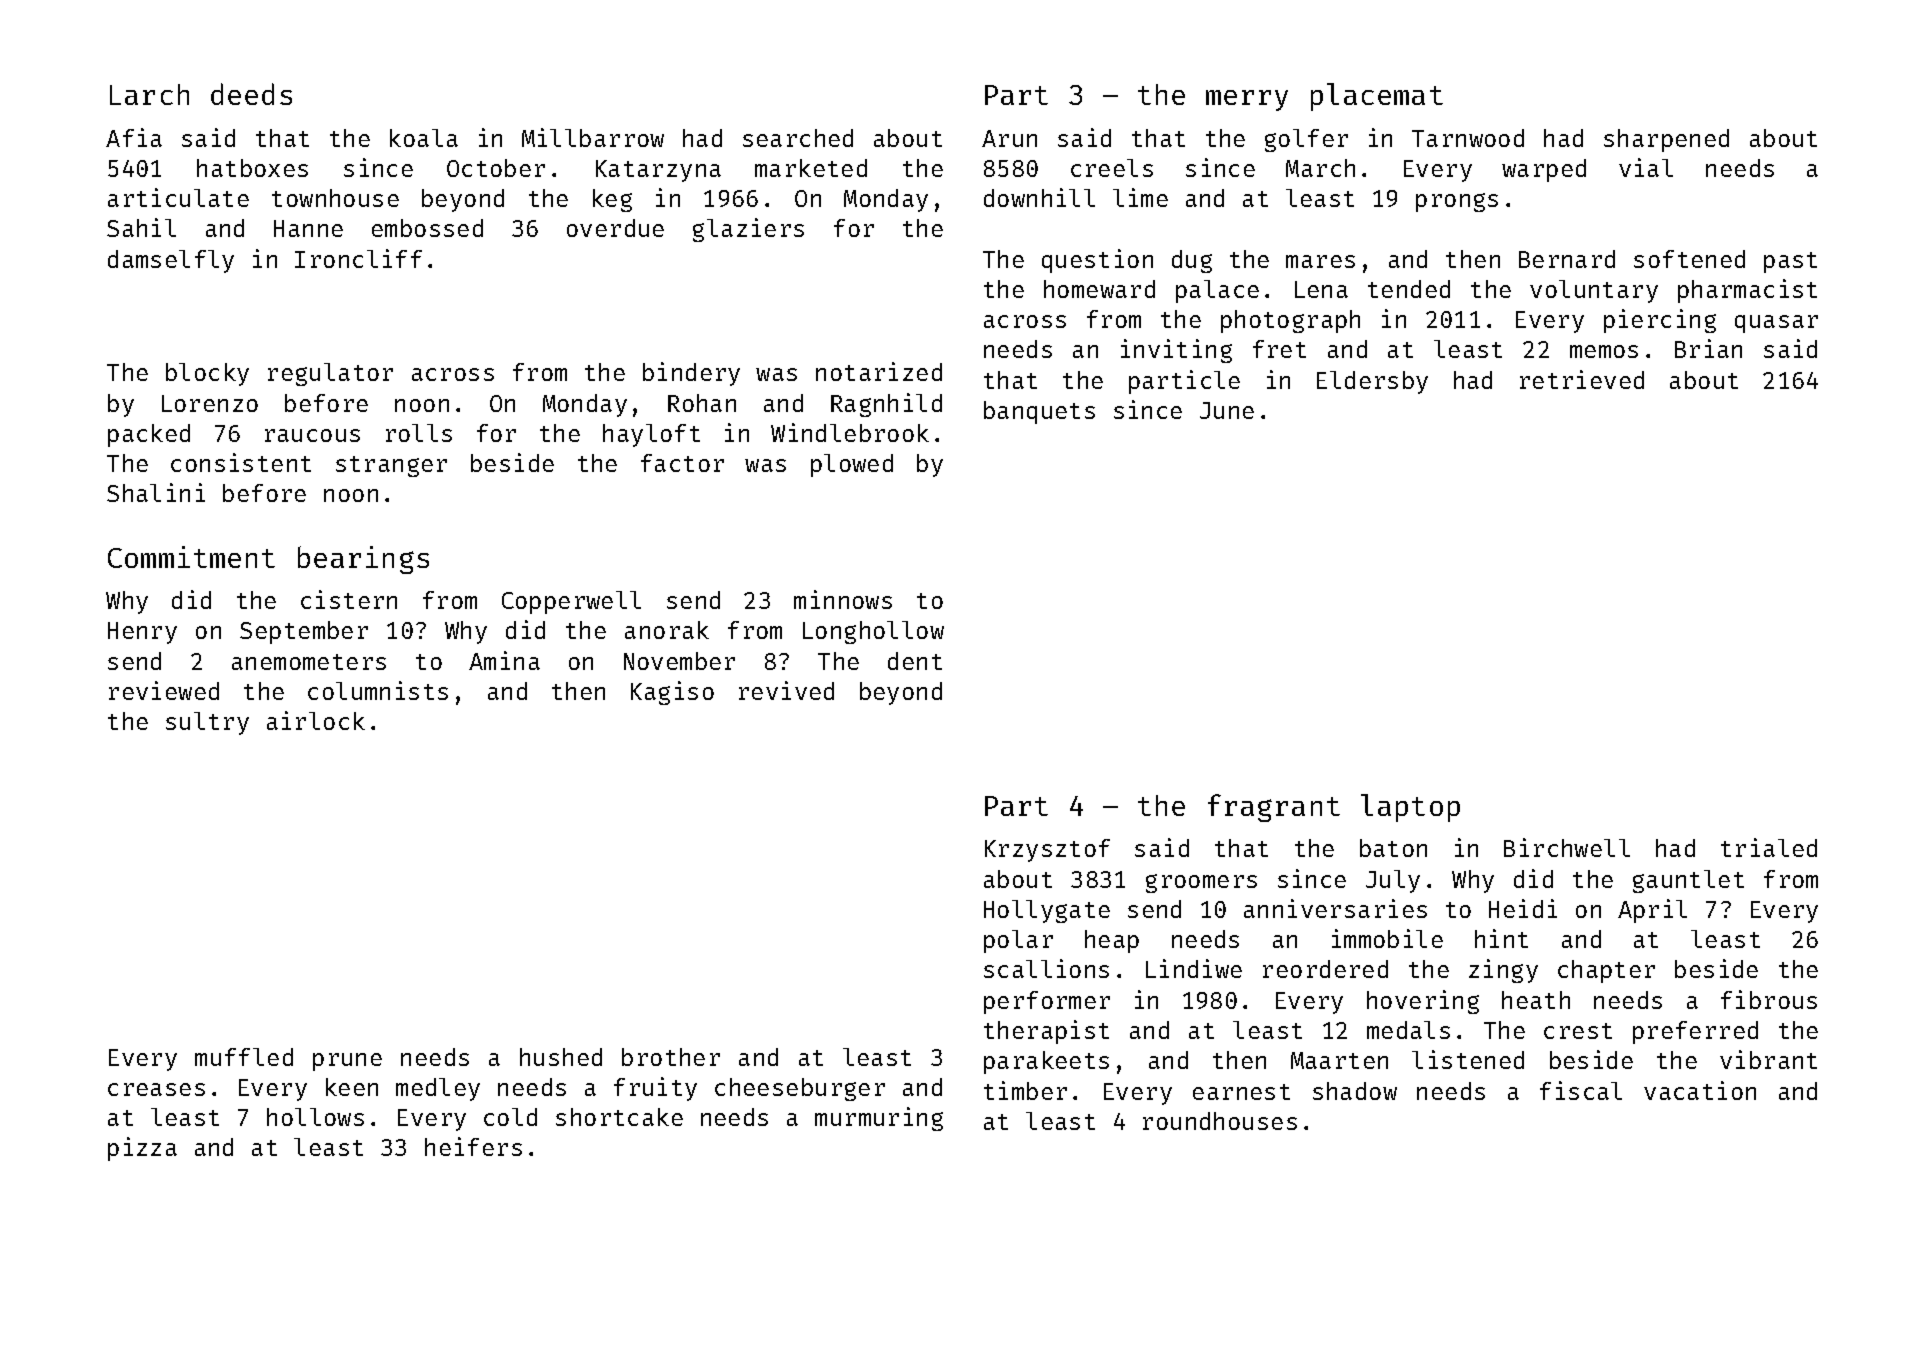  I want to click on hatboxes, so click(252, 168).
